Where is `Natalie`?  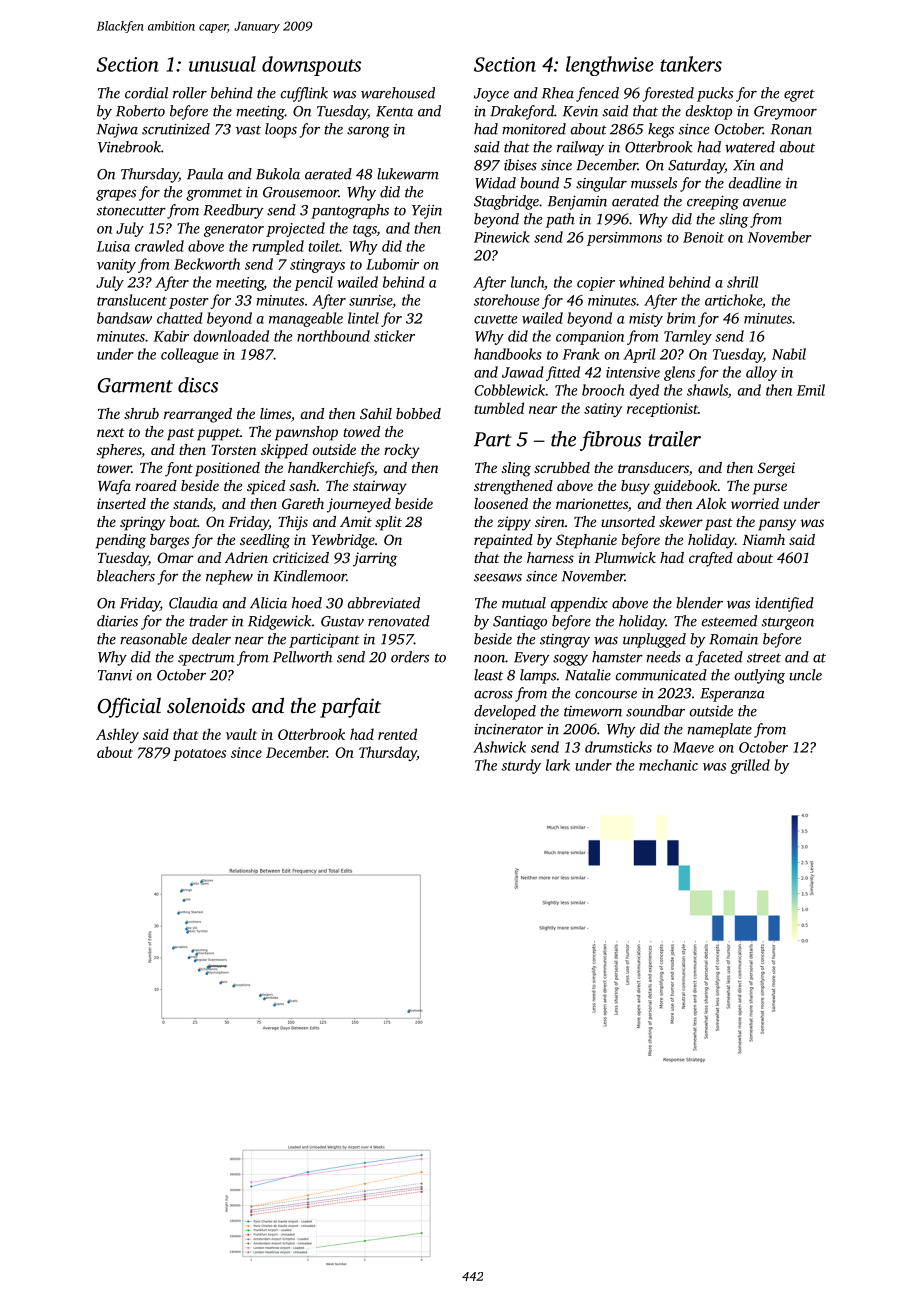
Natalie is located at coordinates (588, 675).
